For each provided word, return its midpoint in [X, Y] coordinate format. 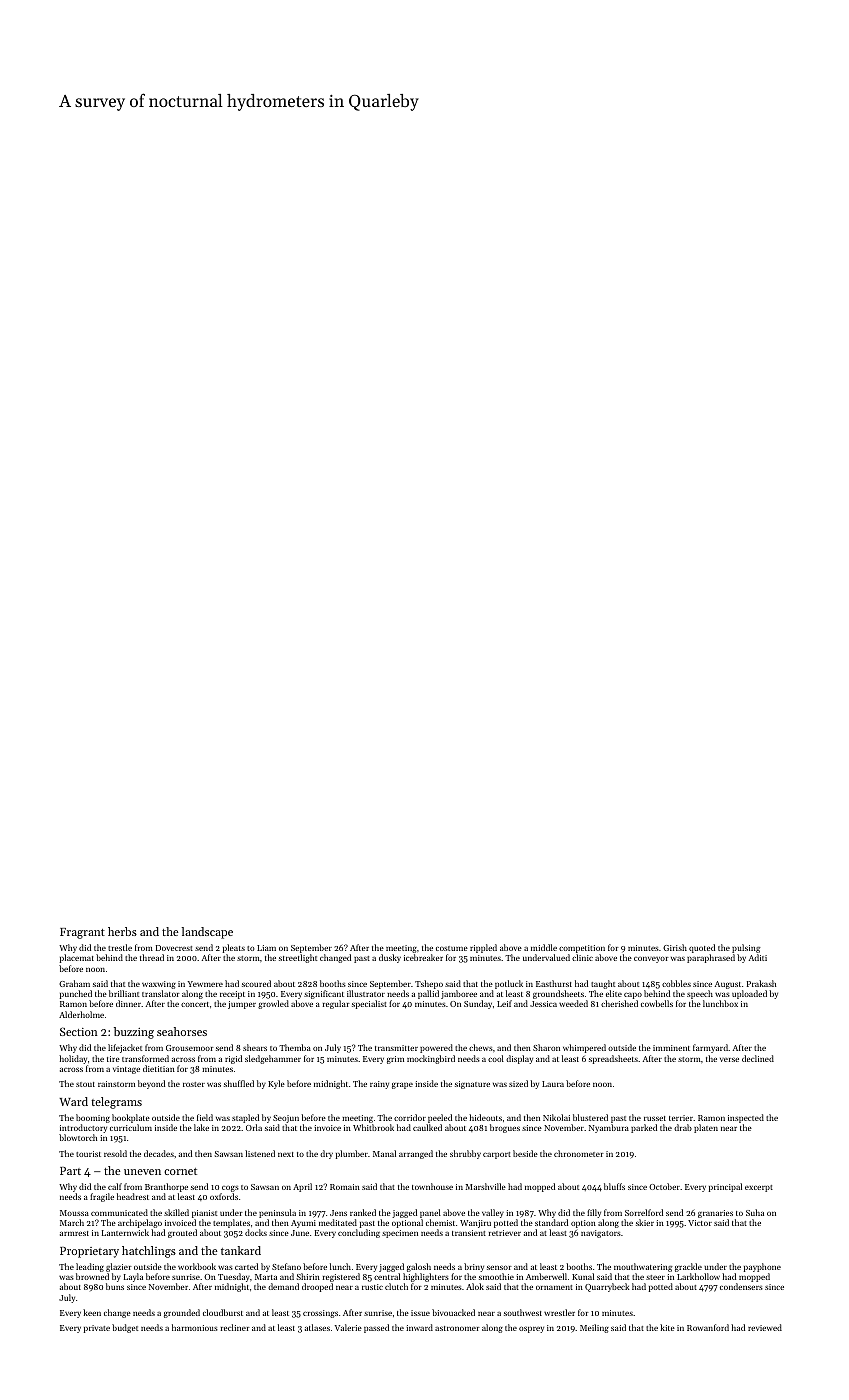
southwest [523, 1312]
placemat [77, 958]
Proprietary [89, 1252]
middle [544, 947]
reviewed [765, 1327]
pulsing [746, 948]
